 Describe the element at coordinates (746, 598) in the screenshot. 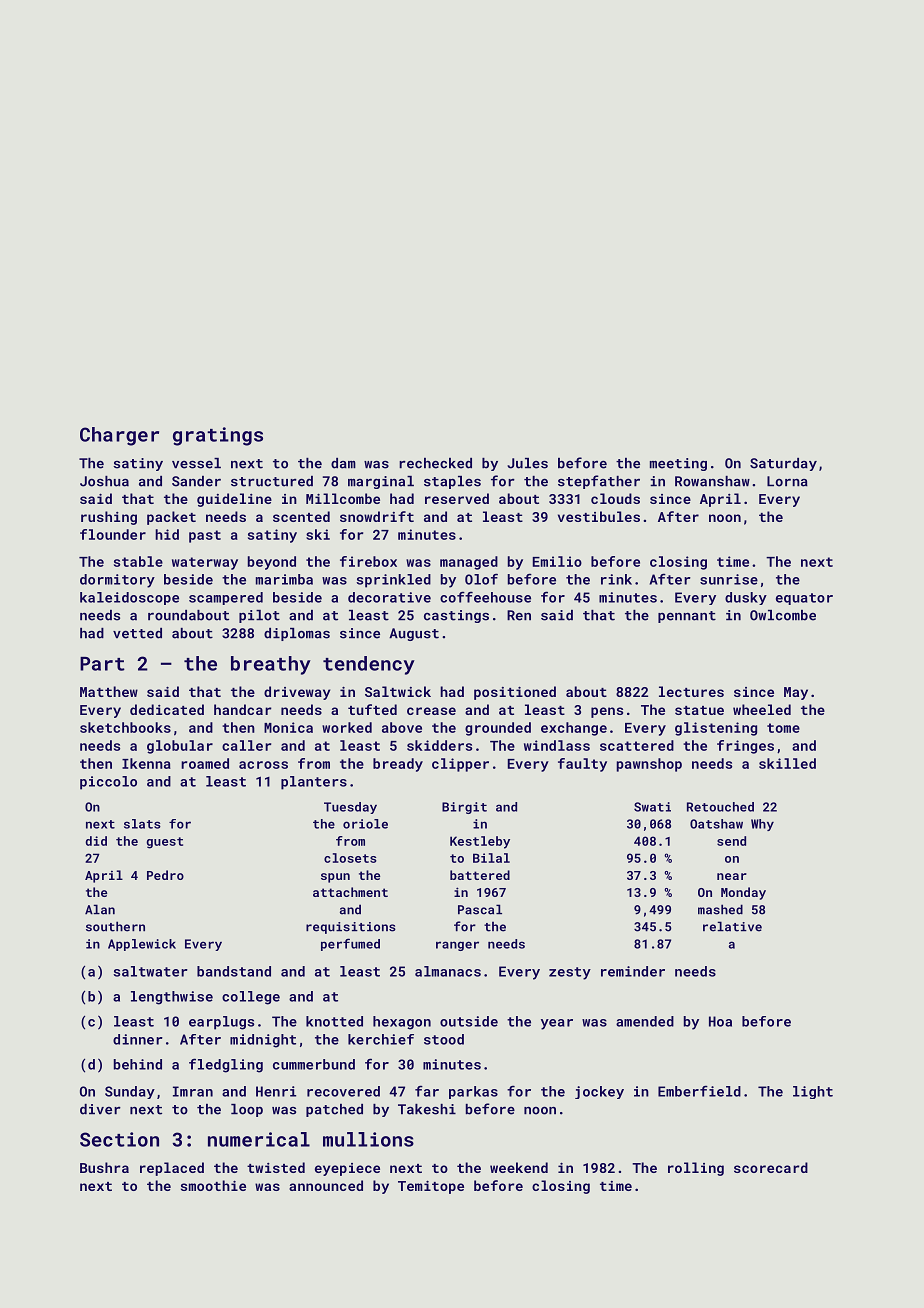

I see `dusky` at that location.
